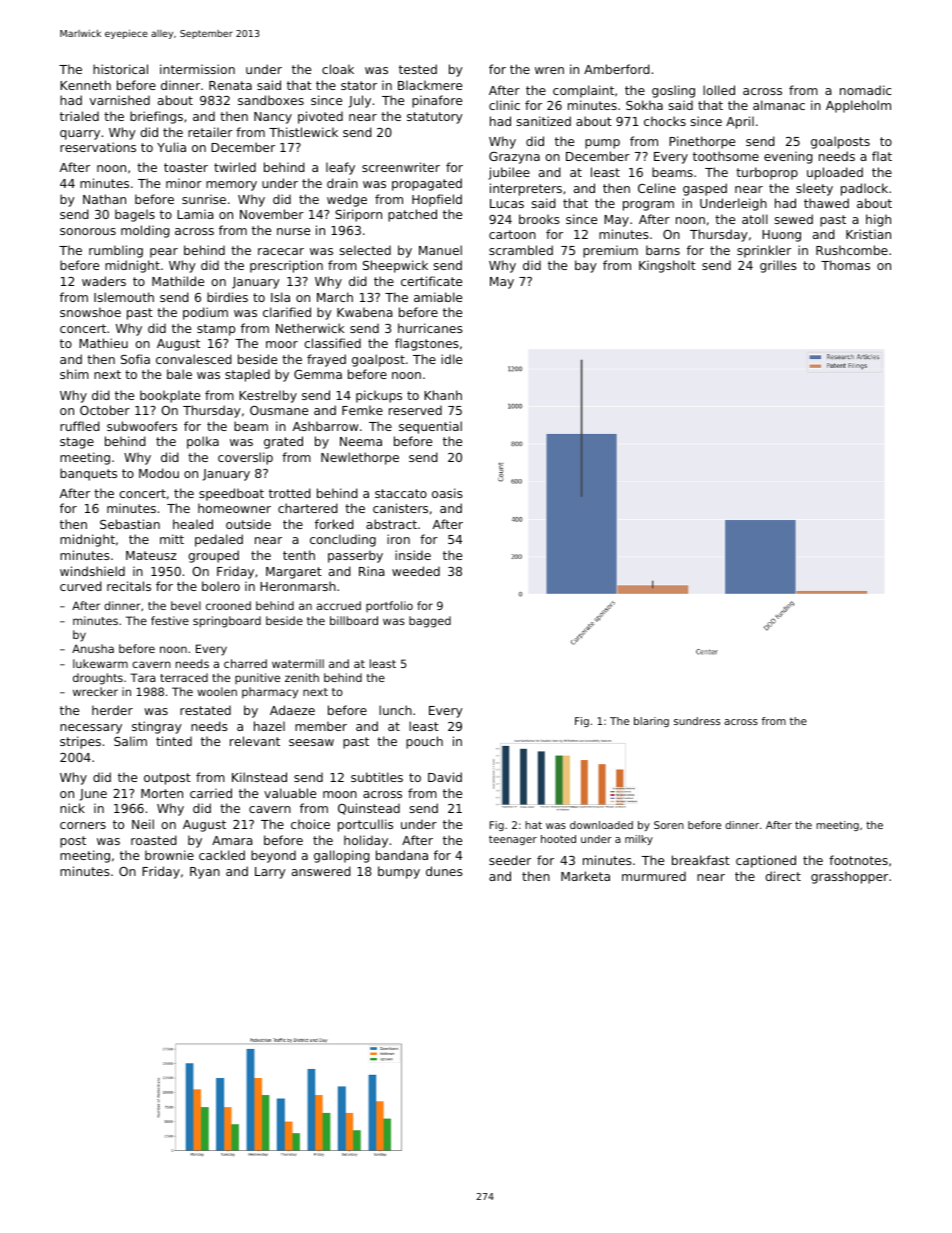 Image resolution: width=952 pixels, height=1233 pixels. What do you see at coordinates (430, 622) in the image?
I see `bagged` at bounding box center [430, 622].
